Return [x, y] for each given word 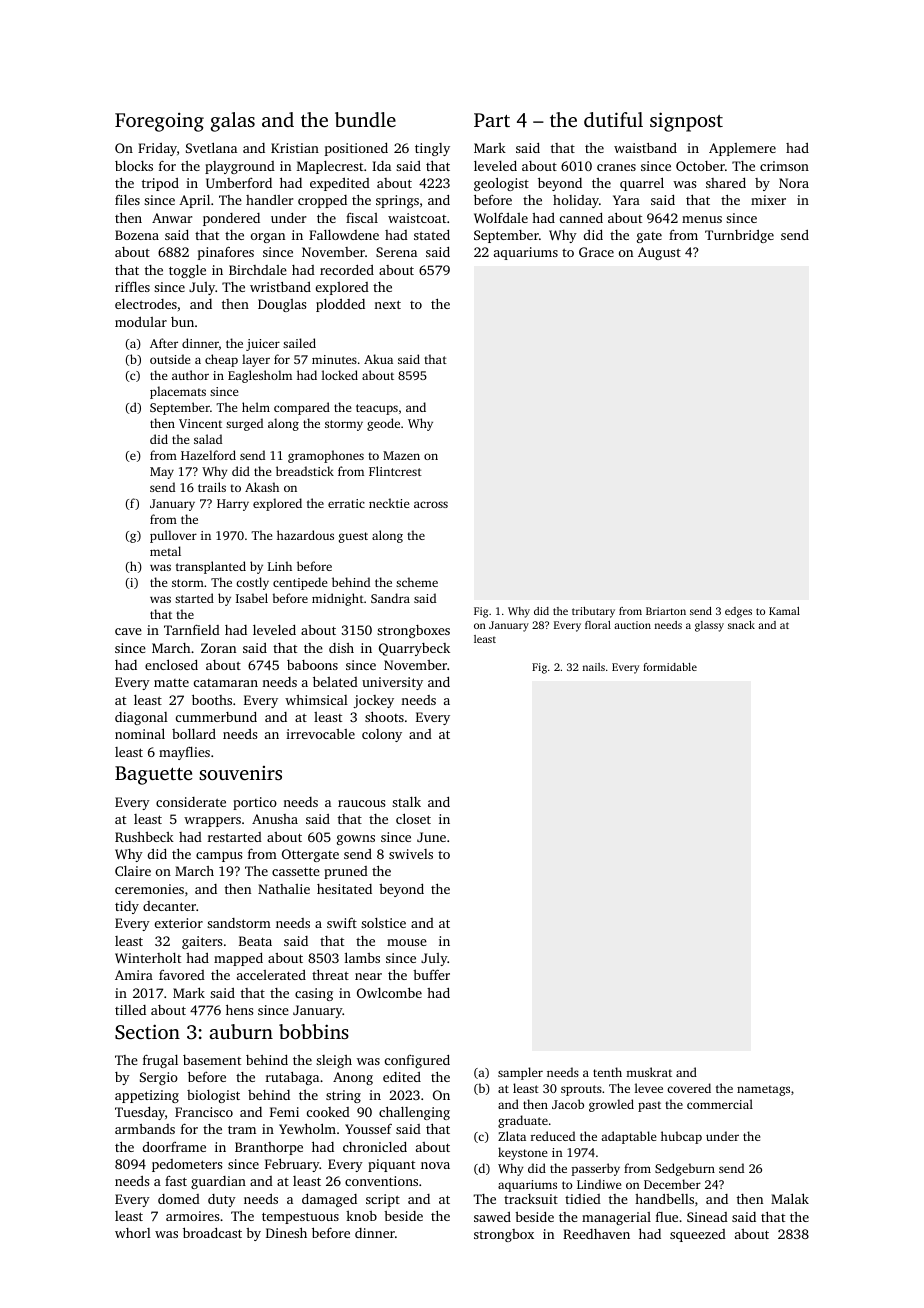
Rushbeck [144, 837]
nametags [763, 1090]
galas [233, 122]
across [431, 504]
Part [492, 120]
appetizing [147, 1096]
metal [165, 551]
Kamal [784, 611]
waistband [645, 147]
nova [435, 1165]
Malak [790, 1198]
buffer [431, 974]
